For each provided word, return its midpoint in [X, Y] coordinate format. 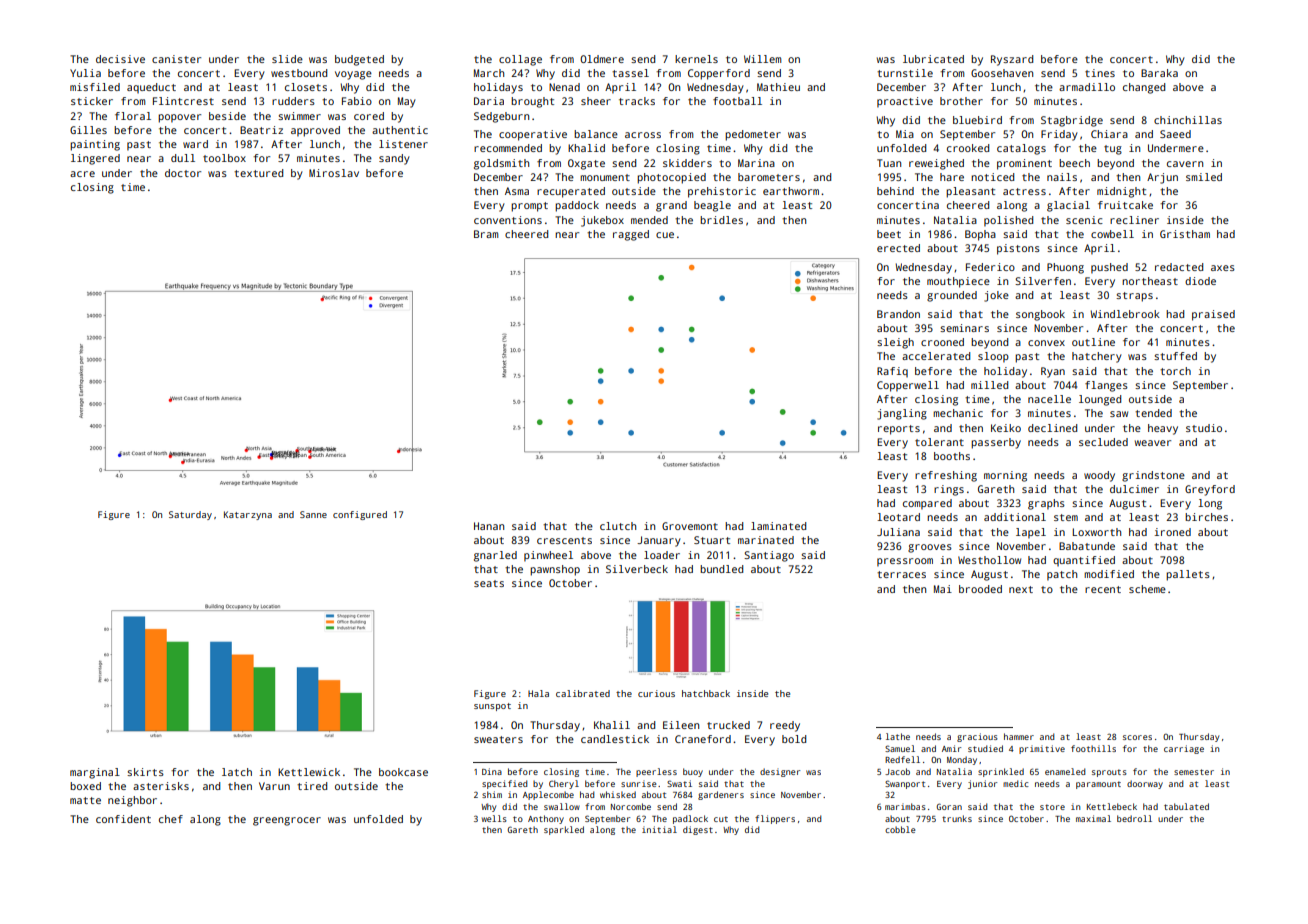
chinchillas [1188, 120]
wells [494, 818]
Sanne [313, 514]
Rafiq [892, 372]
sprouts [1109, 773]
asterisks [161, 786]
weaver [1153, 443]
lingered [95, 159]
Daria [489, 101]
